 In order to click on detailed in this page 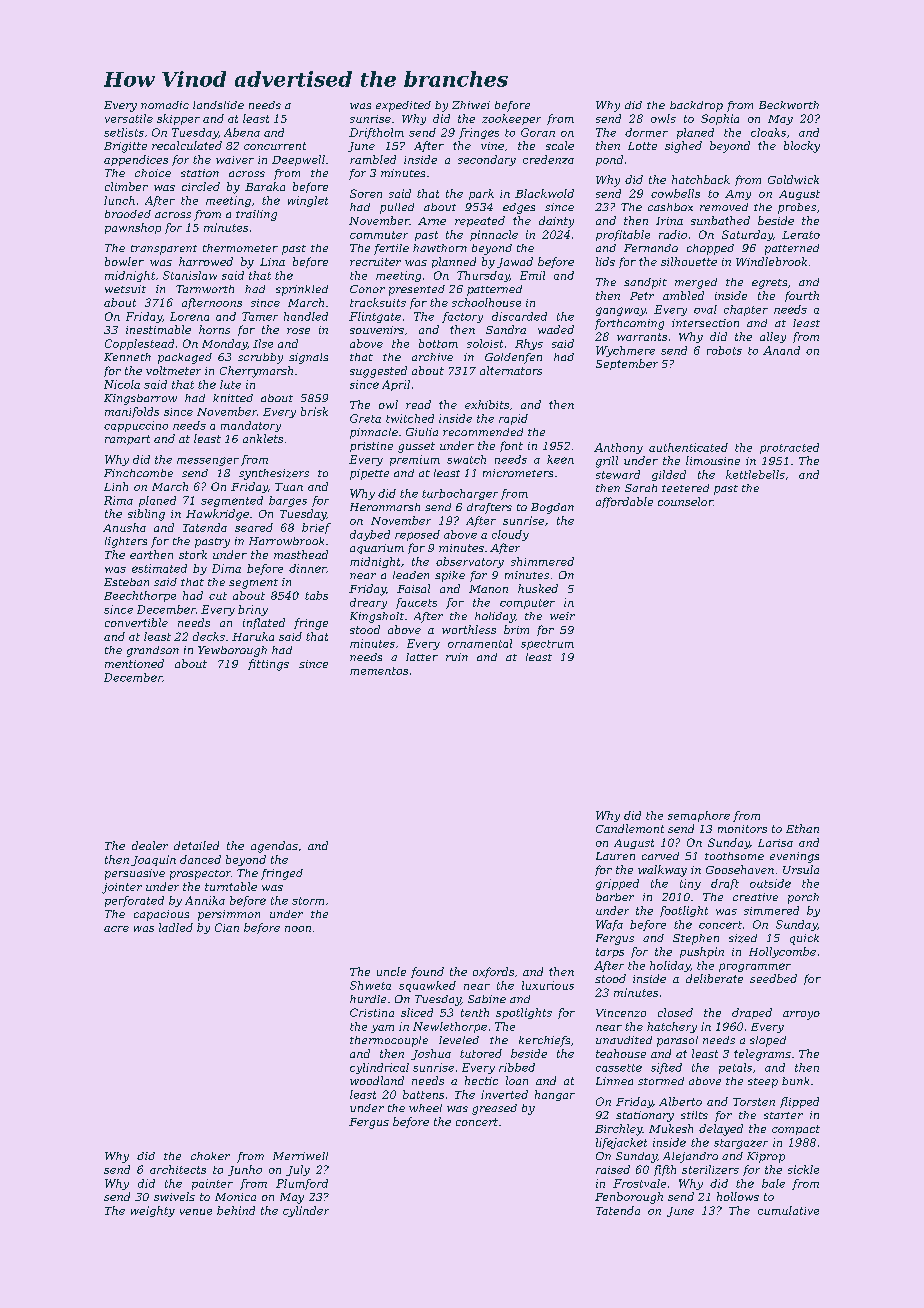, I will do `click(196, 845)`.
